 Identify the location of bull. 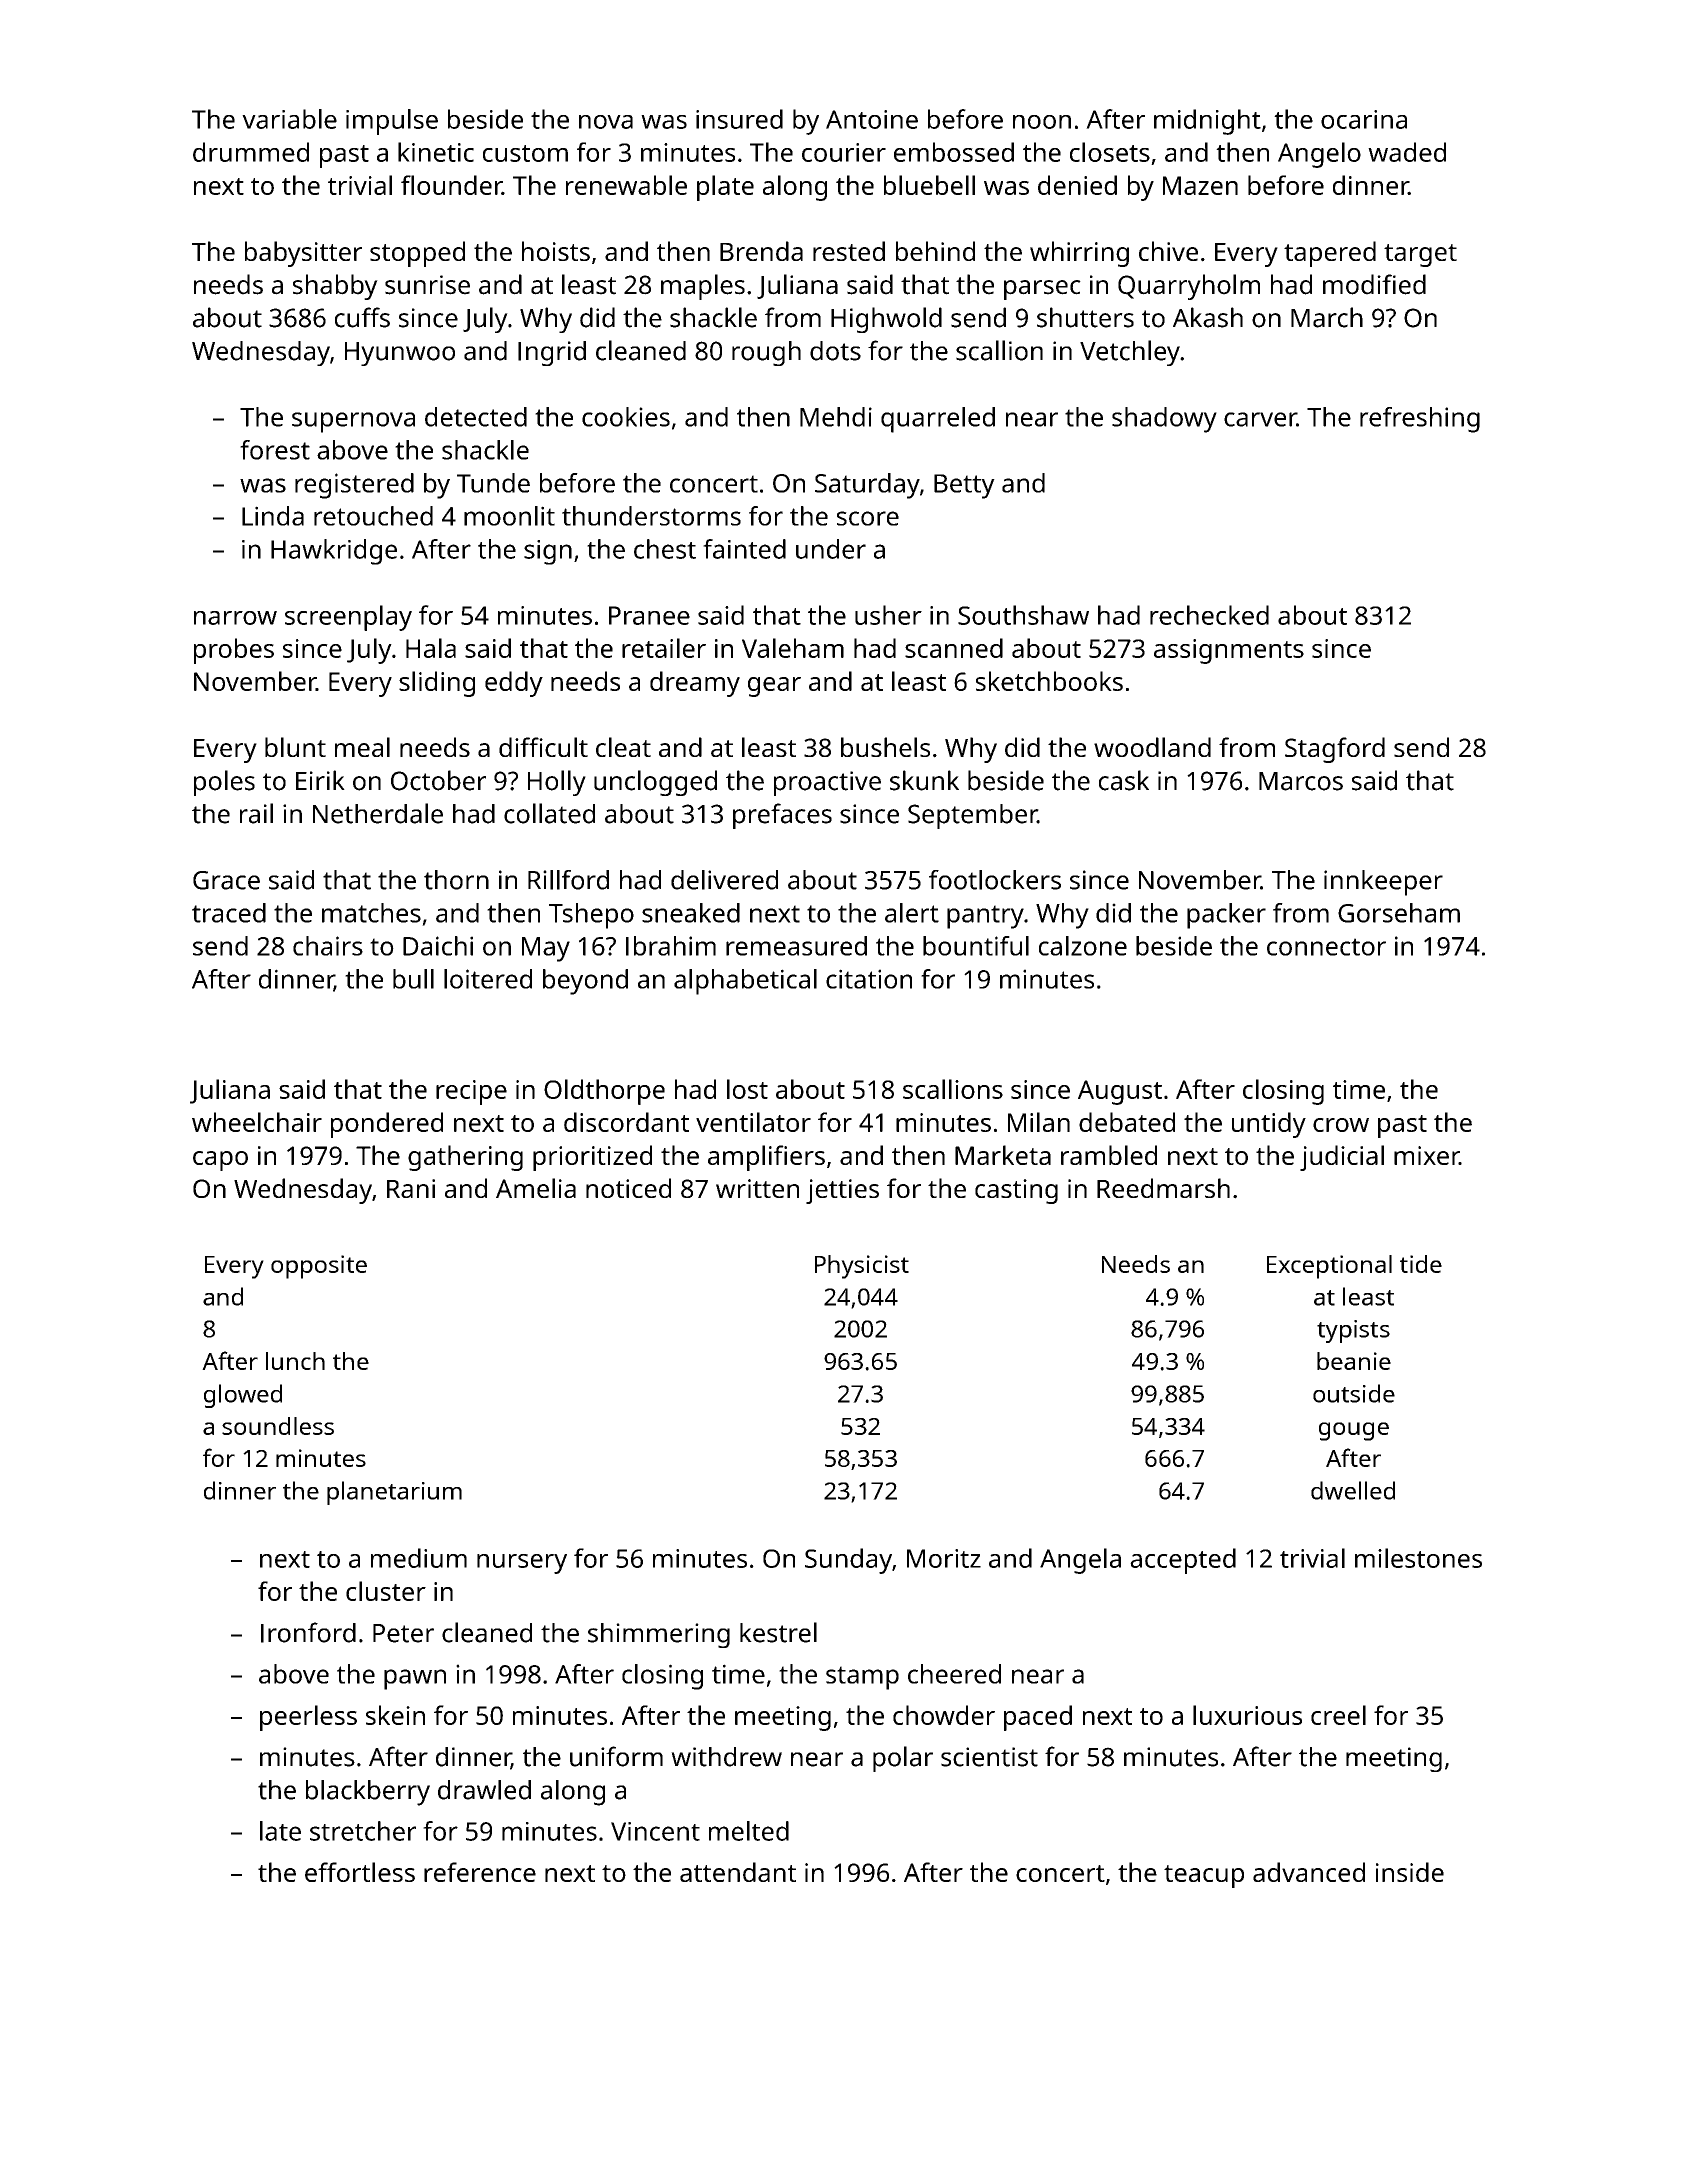
(413, 979).
